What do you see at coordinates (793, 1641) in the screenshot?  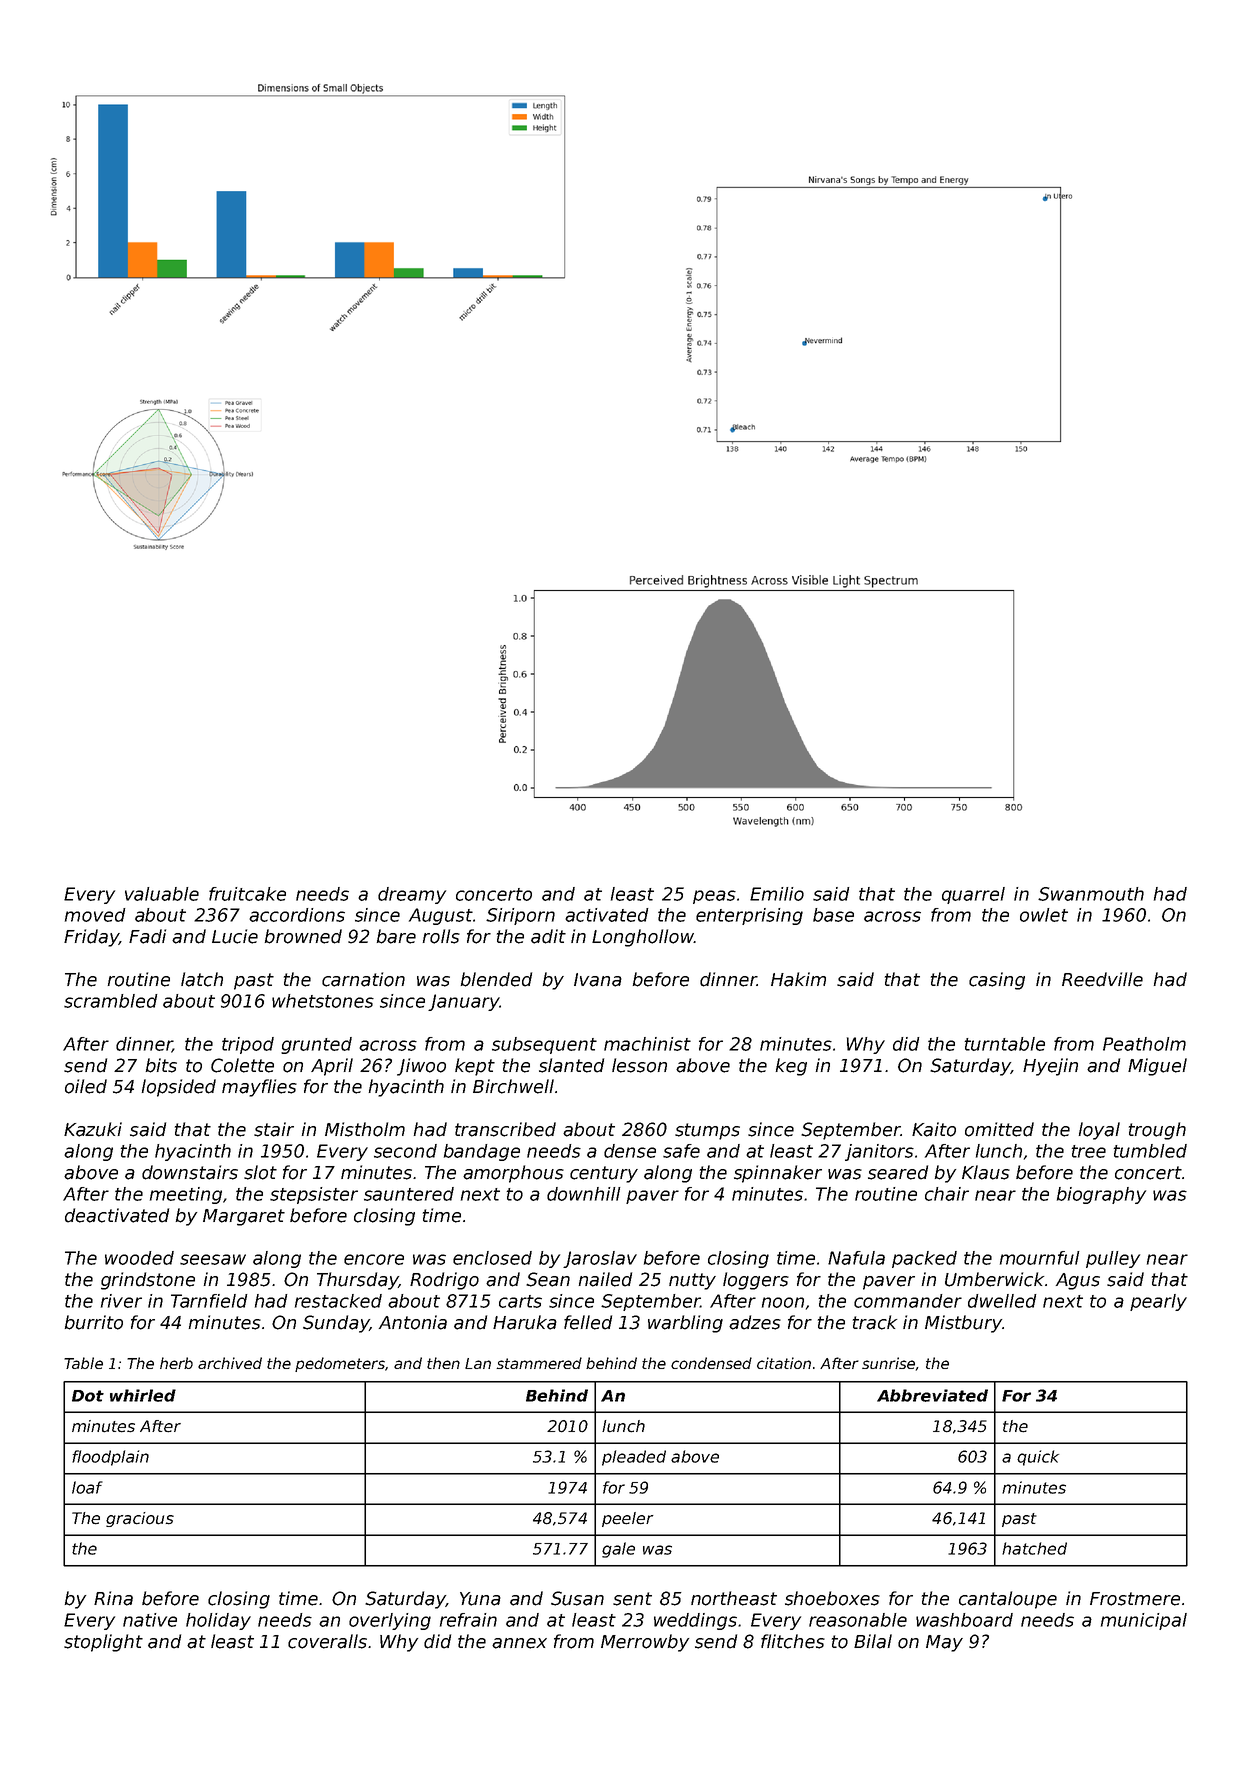 I see `flitches` at bounding box center [793, 1641].
